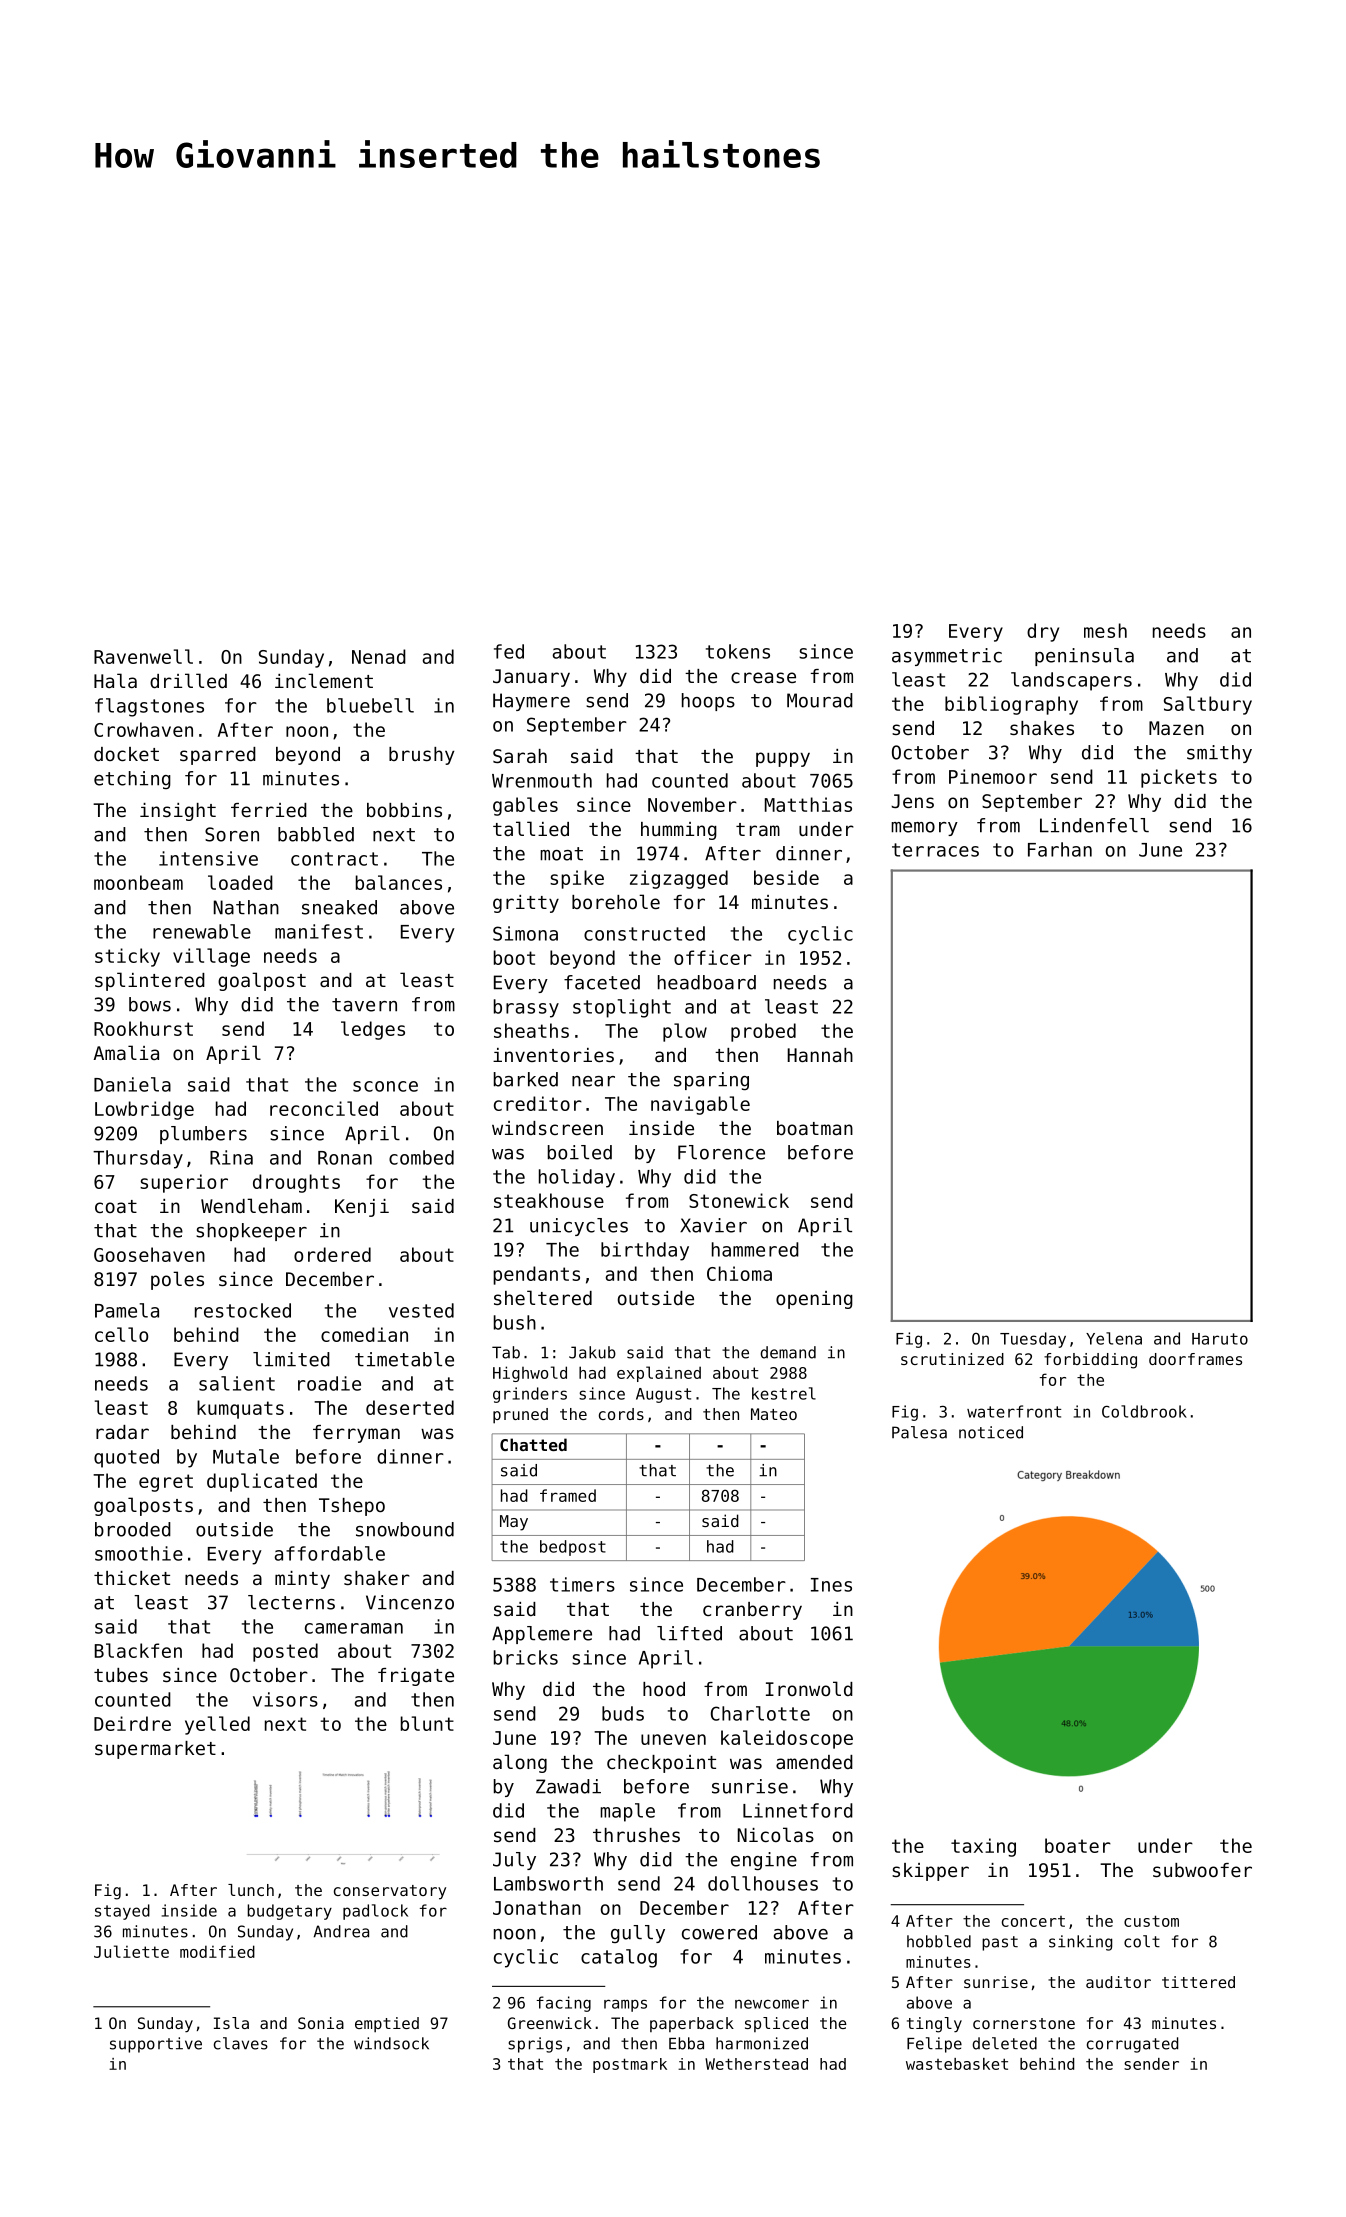 The width and height of the screenshot is (1346, 2217). What do you see at coordinates (548, 1883) in the screenshot?
I see `Lambsworth` at bounding box center [548, 1883].
